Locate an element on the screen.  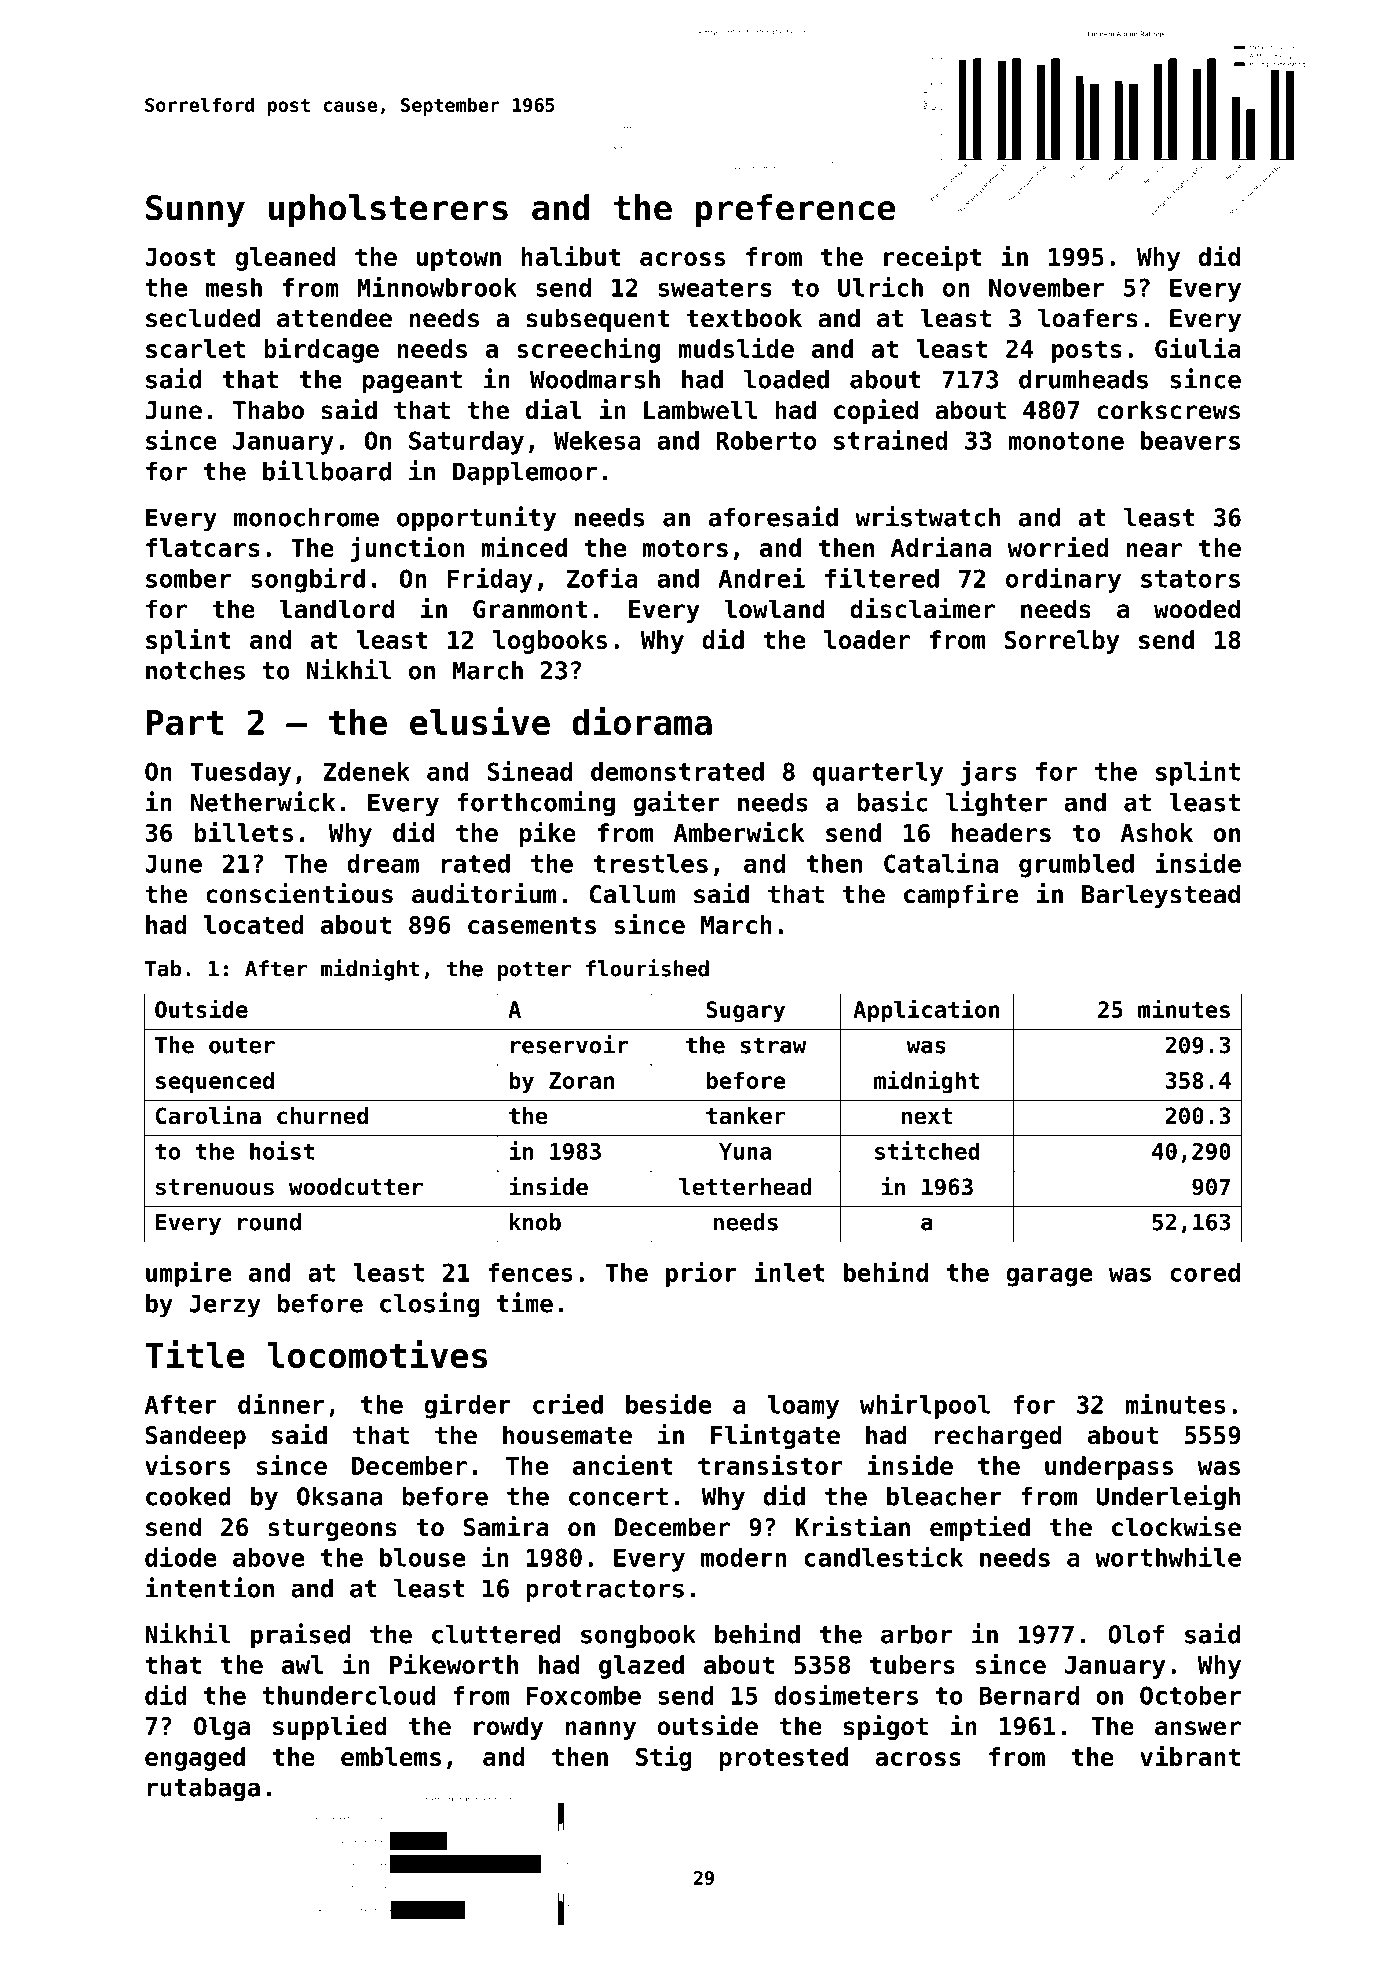
landlord is located at coordinates (337, 609).
